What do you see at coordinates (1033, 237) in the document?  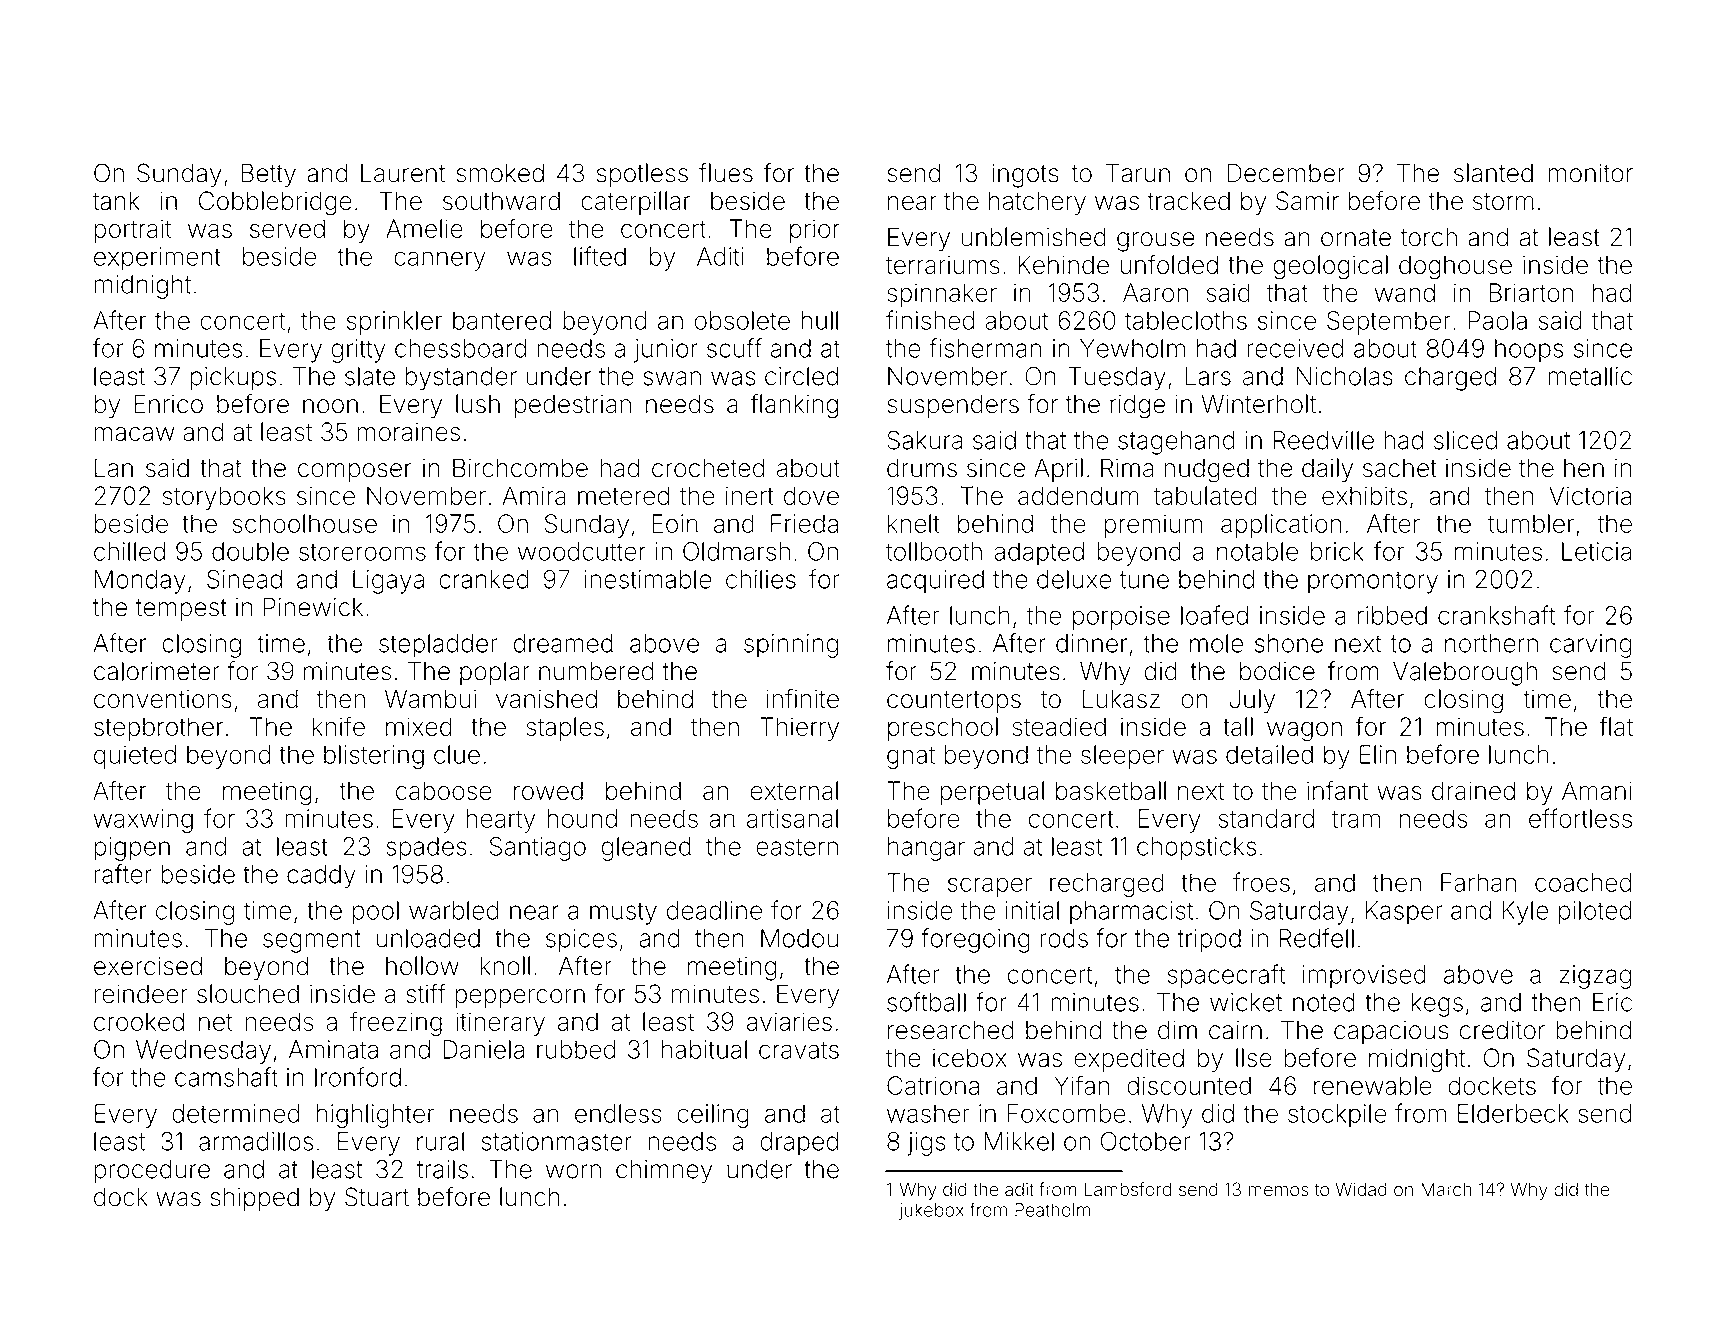 I see `unblemished` at bounding box center [1033, 237].
